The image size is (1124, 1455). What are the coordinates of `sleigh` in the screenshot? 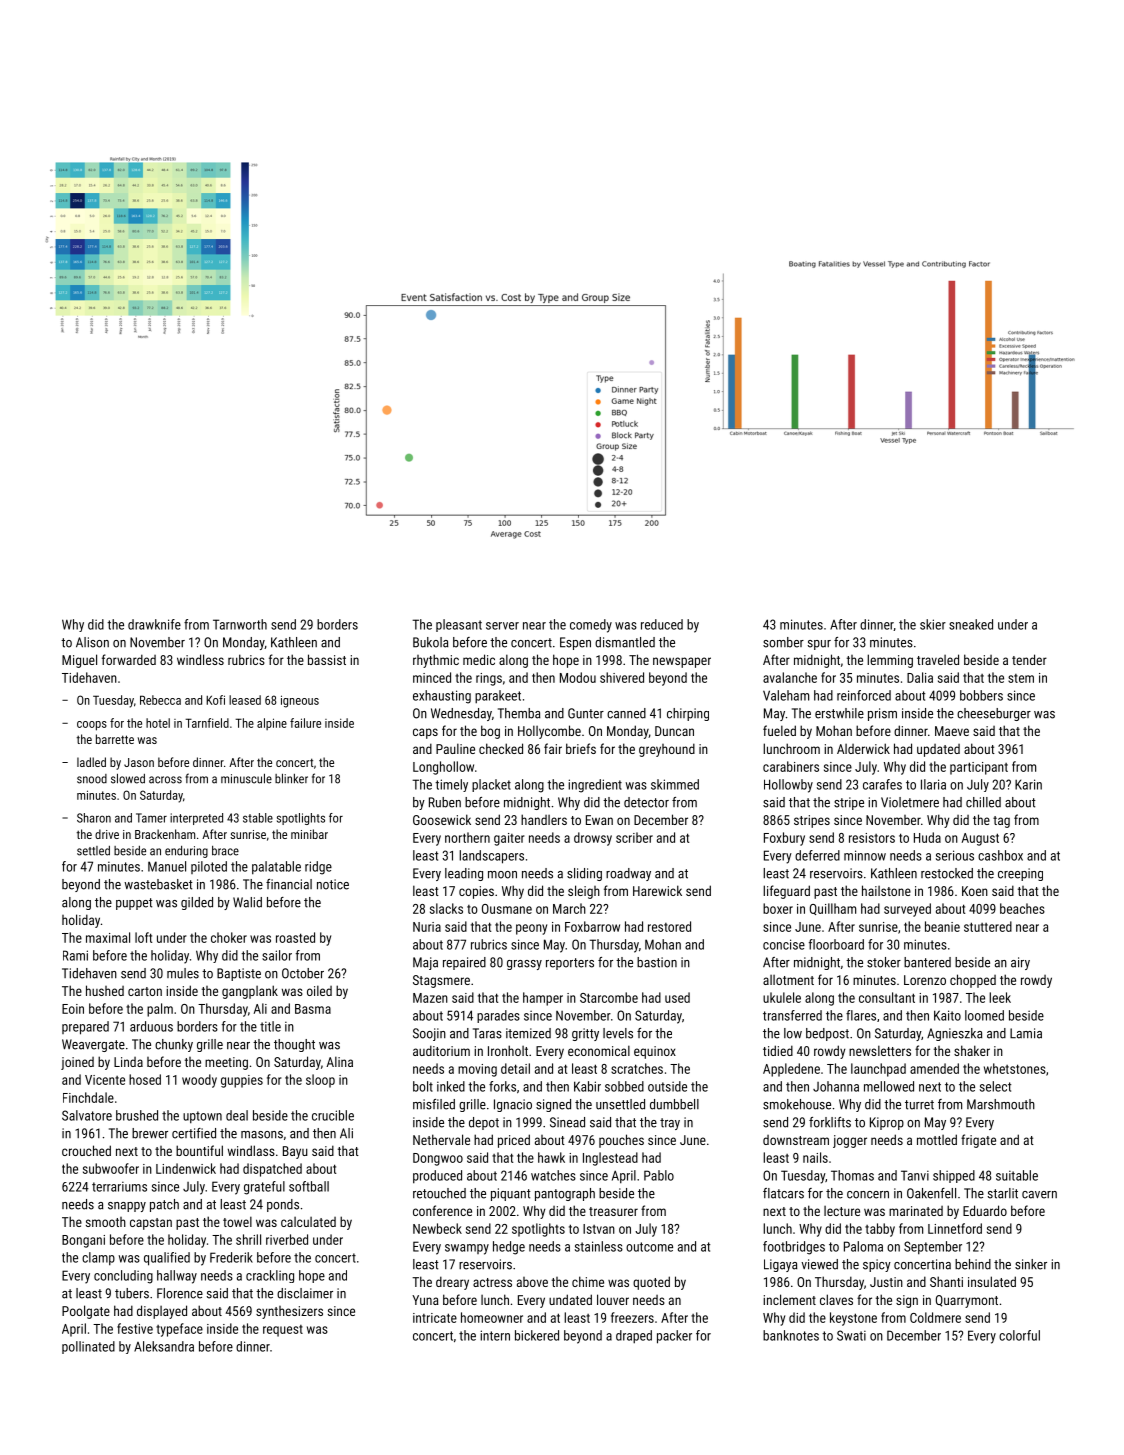 It's located at (584, 892).
